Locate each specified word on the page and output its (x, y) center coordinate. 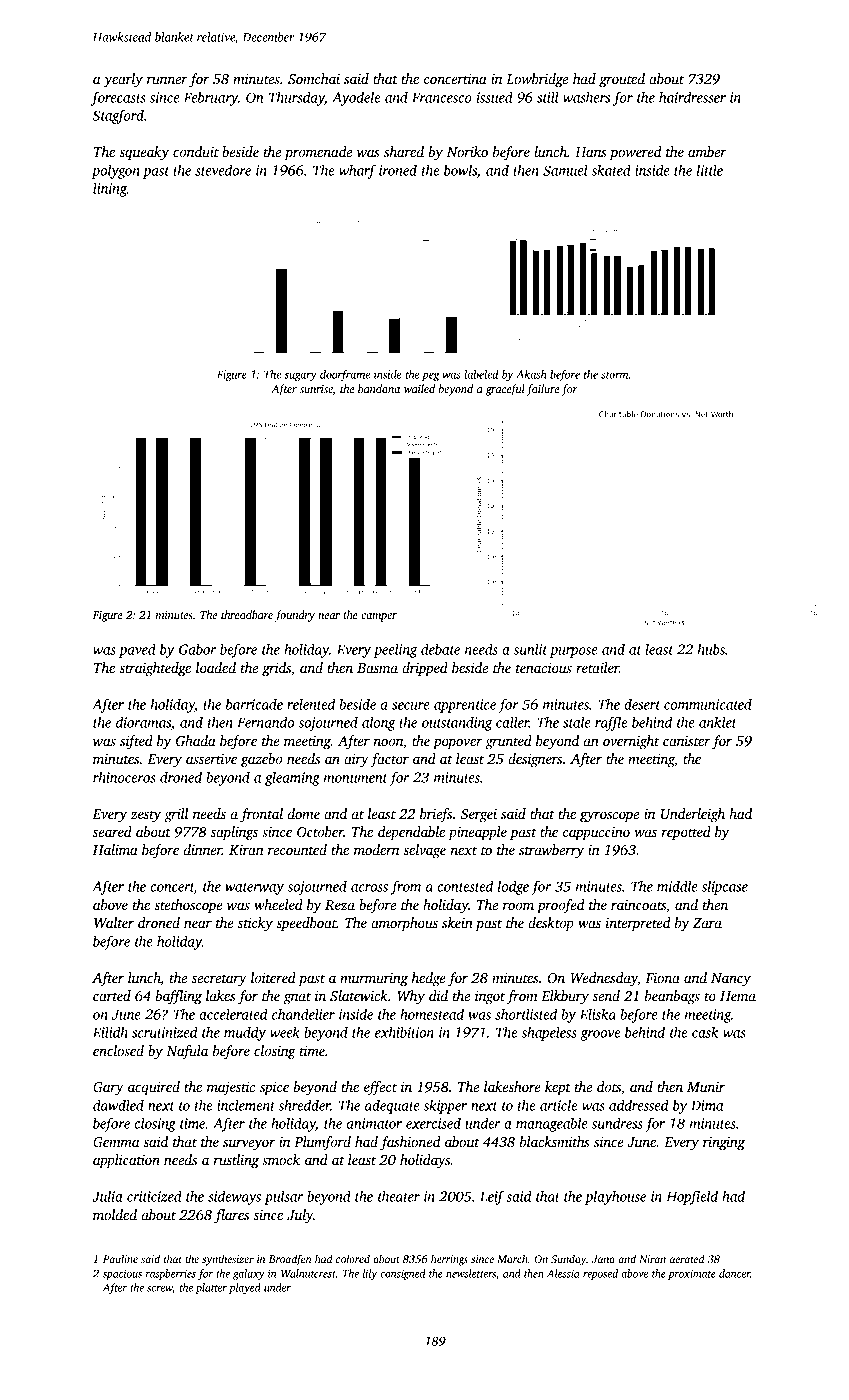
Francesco (442, 97)
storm (615, 375)
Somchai (314, 78)
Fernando (265, 722)
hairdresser (692, 97)
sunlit (530, 649)
